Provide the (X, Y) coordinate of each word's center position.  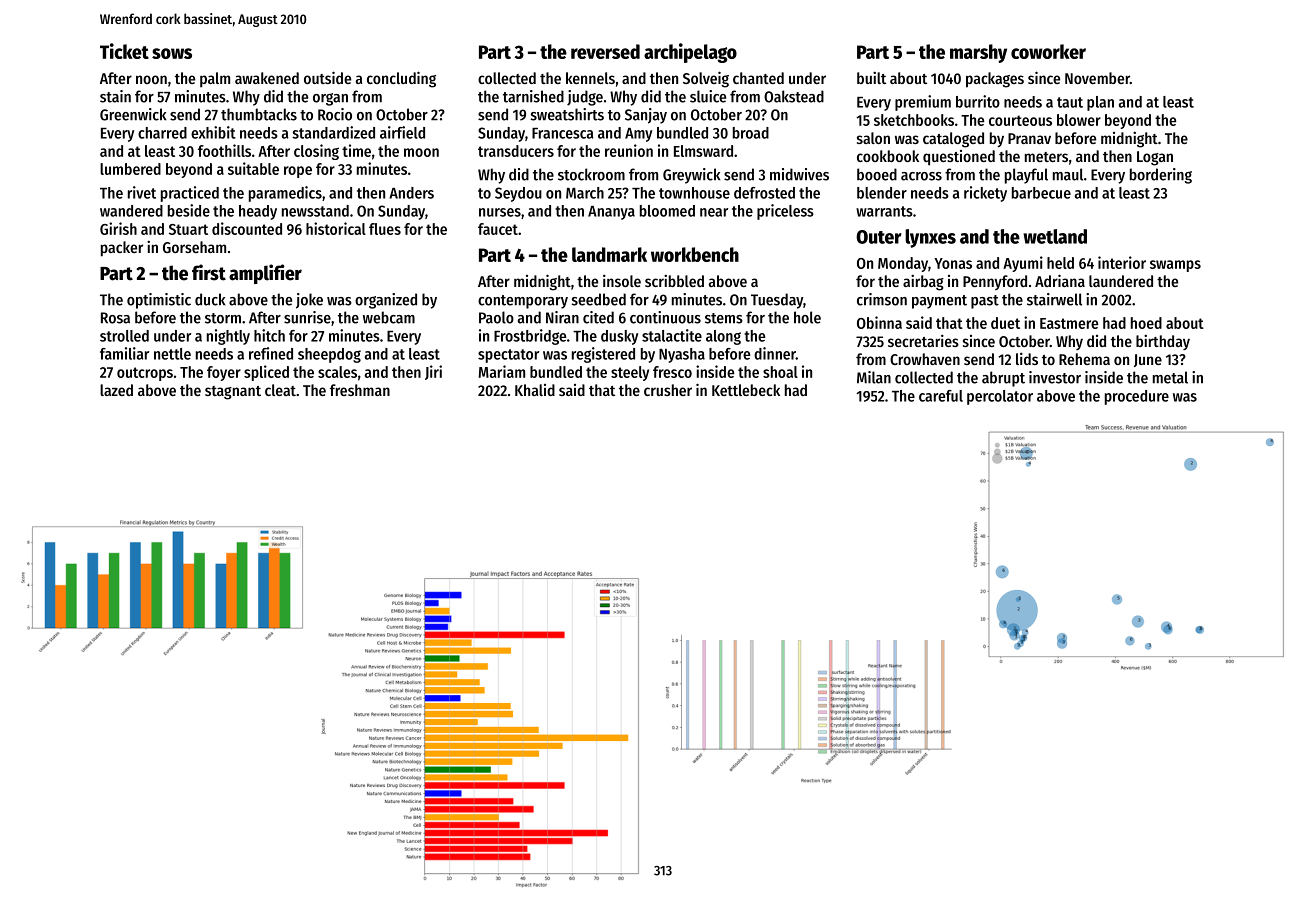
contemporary (523, 302)
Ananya (611, 213)
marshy (978, 53)
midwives (799, 174)
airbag (923, 282)
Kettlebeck (746, 390)
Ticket (124, 51)
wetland (1055, 236)
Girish (118, 228)
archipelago (690, 53)
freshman (360, 390)
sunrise (307, 317)
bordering (1161, 176)
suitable (253, 168)
